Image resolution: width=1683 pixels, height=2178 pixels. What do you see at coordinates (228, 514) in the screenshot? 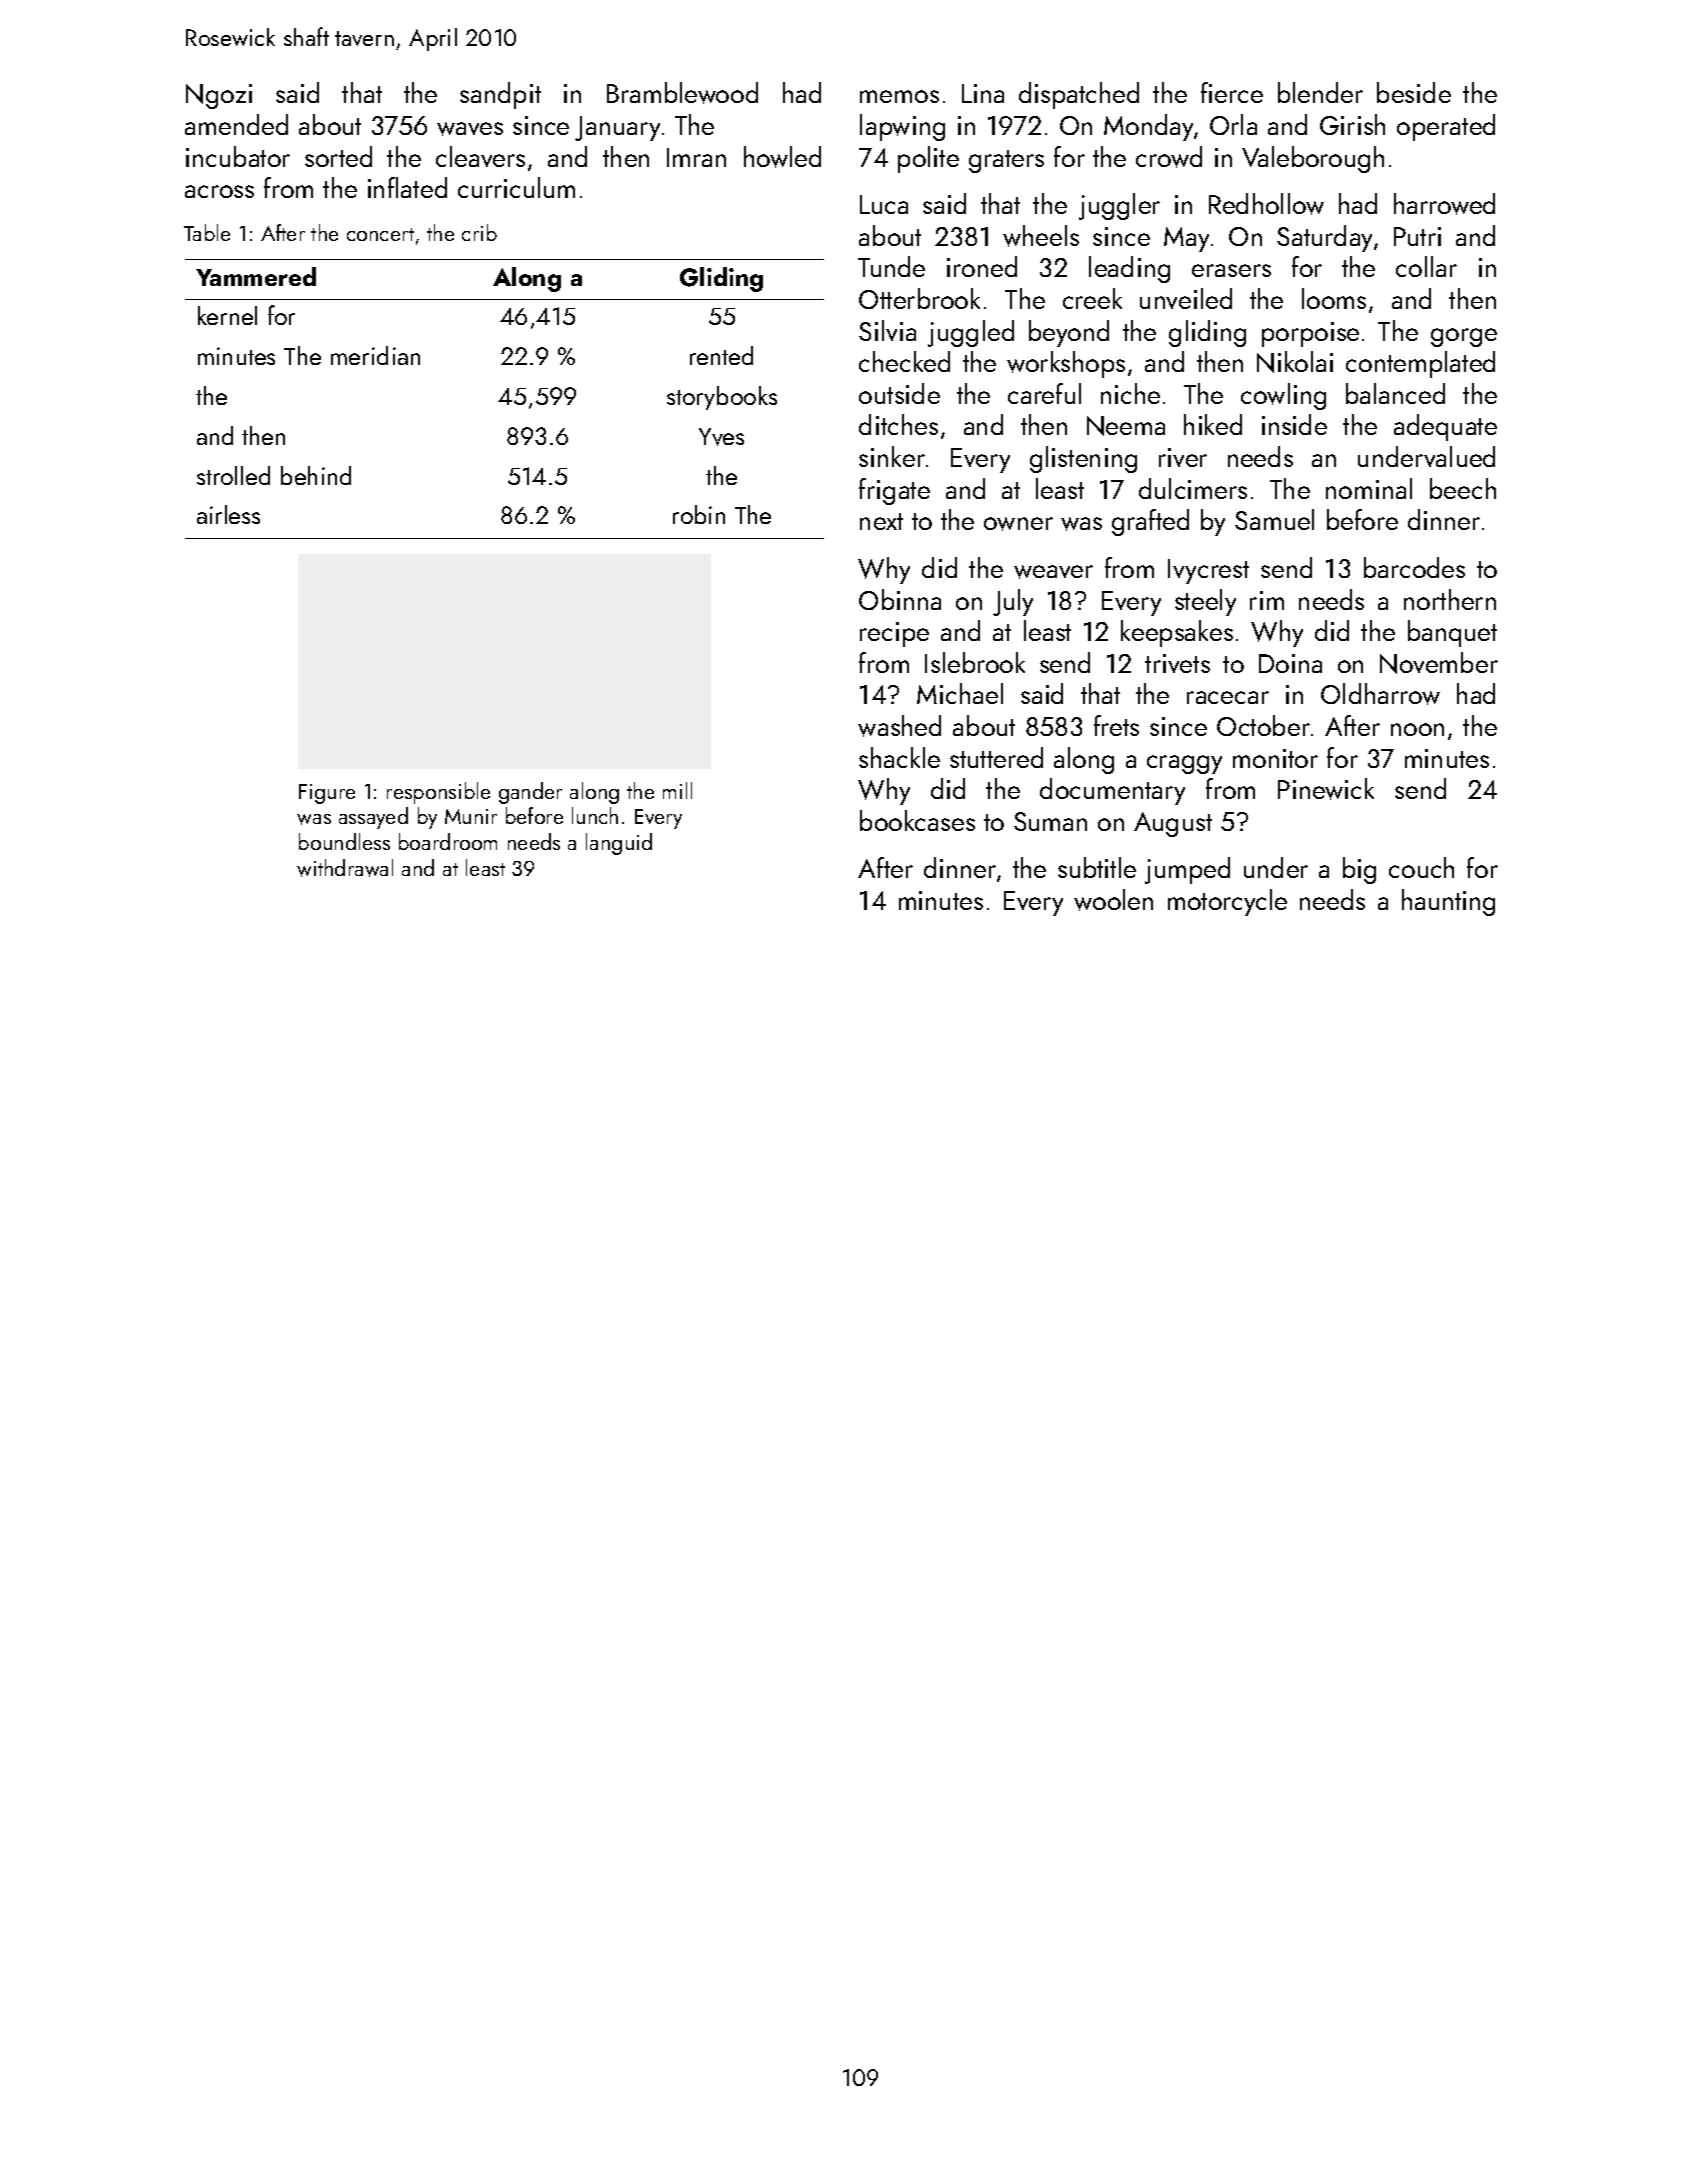
I see `airless` at bounding box center [228, 514].
